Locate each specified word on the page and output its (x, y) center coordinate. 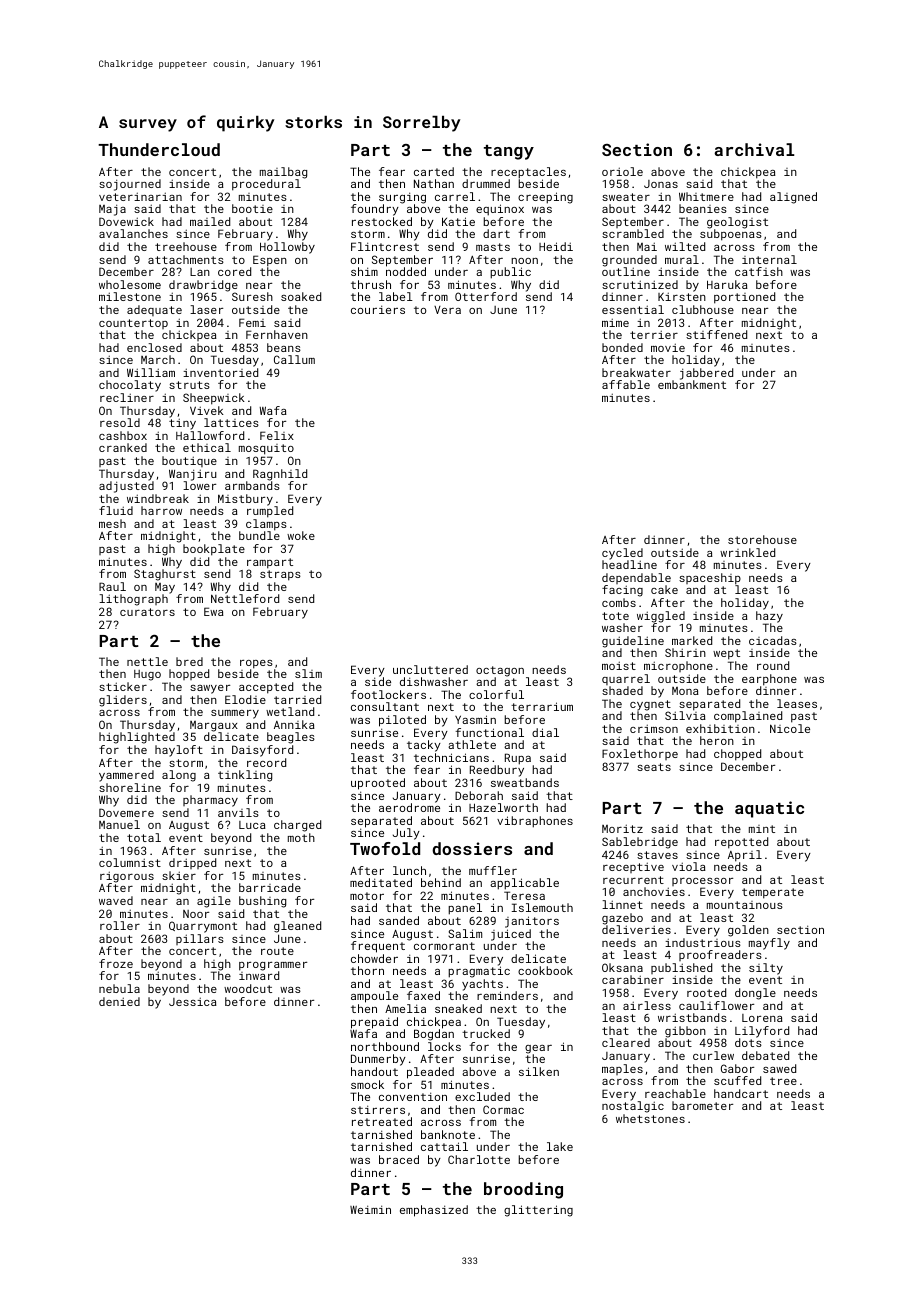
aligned (793, 198)
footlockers (388, 694)
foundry (375, 210)
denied (119, 1001)
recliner (127, 397)
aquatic (769, 809)
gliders (123, 701)
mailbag (283, 173)
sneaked (458, 1008)
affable (626, 384)
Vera (447, 310)
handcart (741, 1093)
